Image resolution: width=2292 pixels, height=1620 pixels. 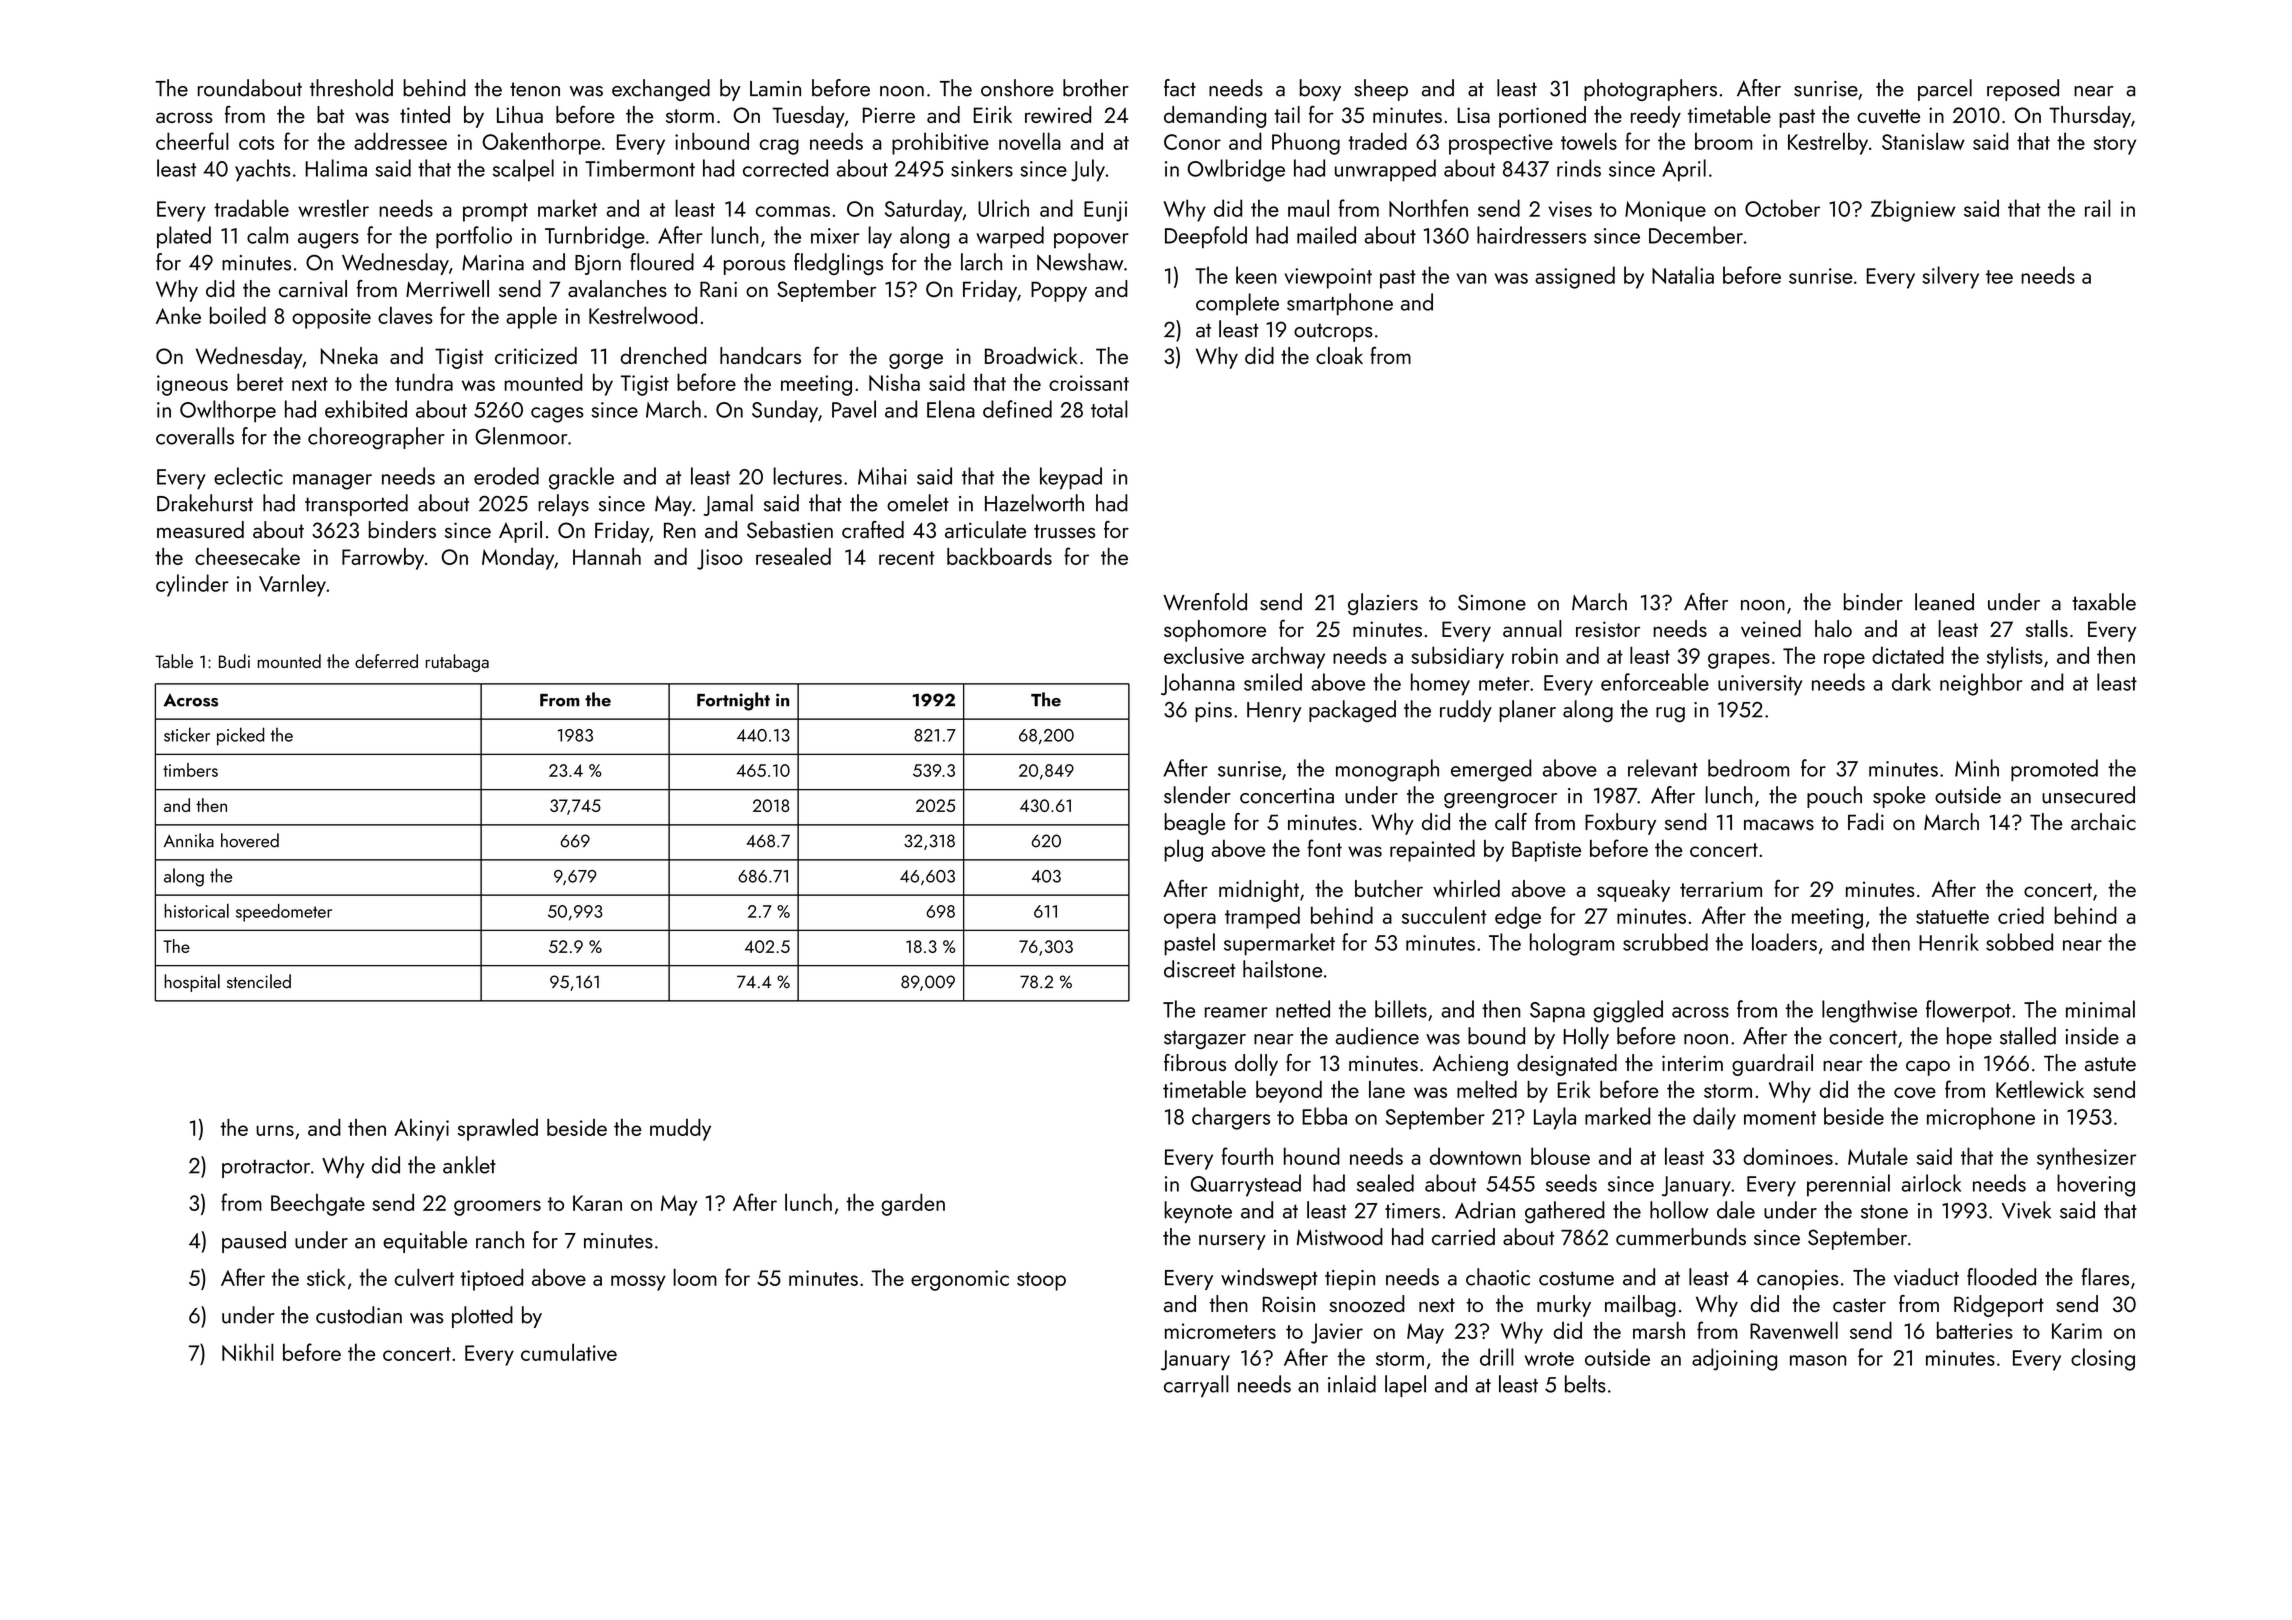 I want to click on keypad, so click(x=1071, y=478).
